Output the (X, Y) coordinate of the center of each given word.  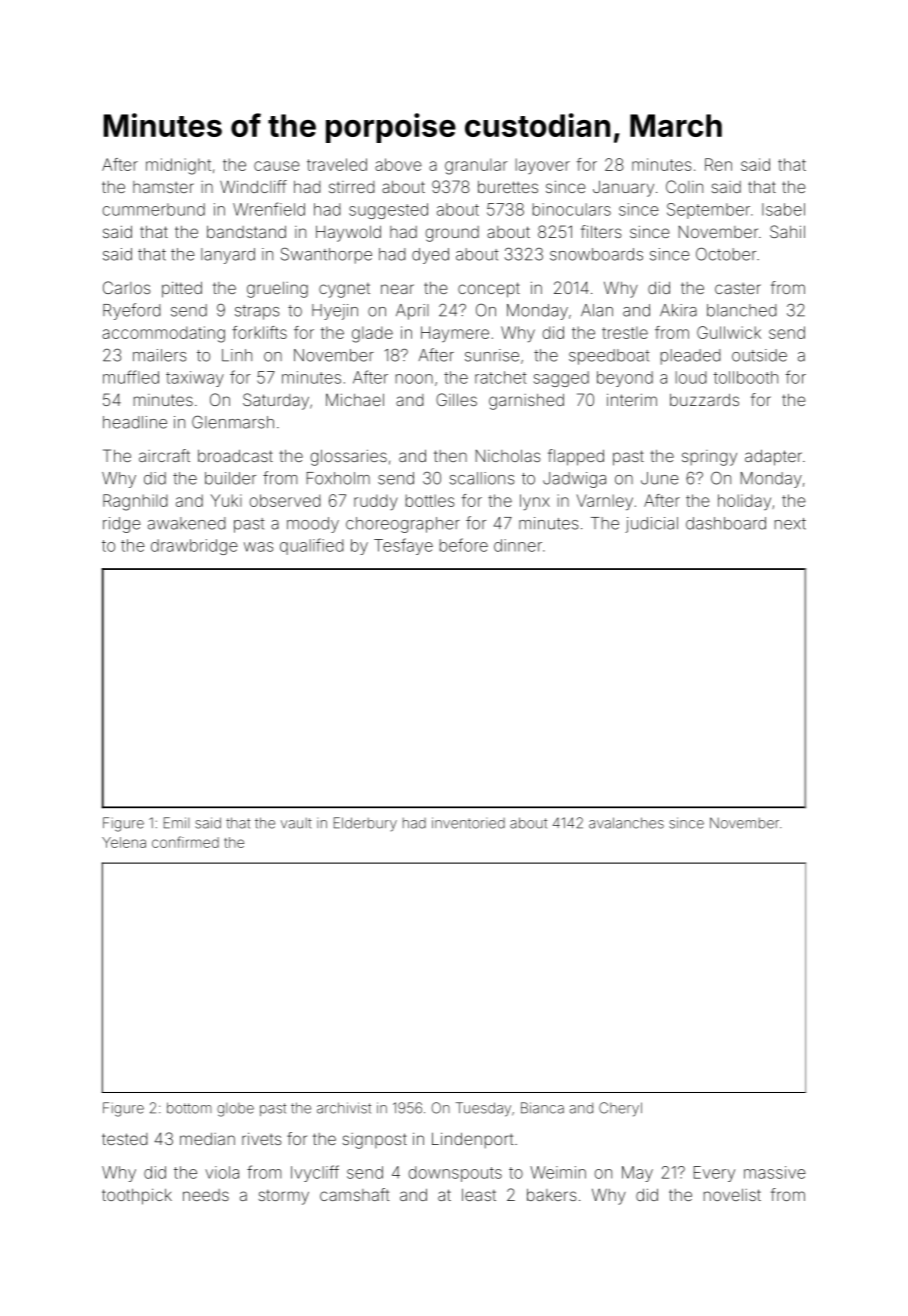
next (790, 524)
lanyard (228, 256)
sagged (561, 379)
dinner (518, 545)
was (258, 547)
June (659, 478)
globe (235, 1110)
